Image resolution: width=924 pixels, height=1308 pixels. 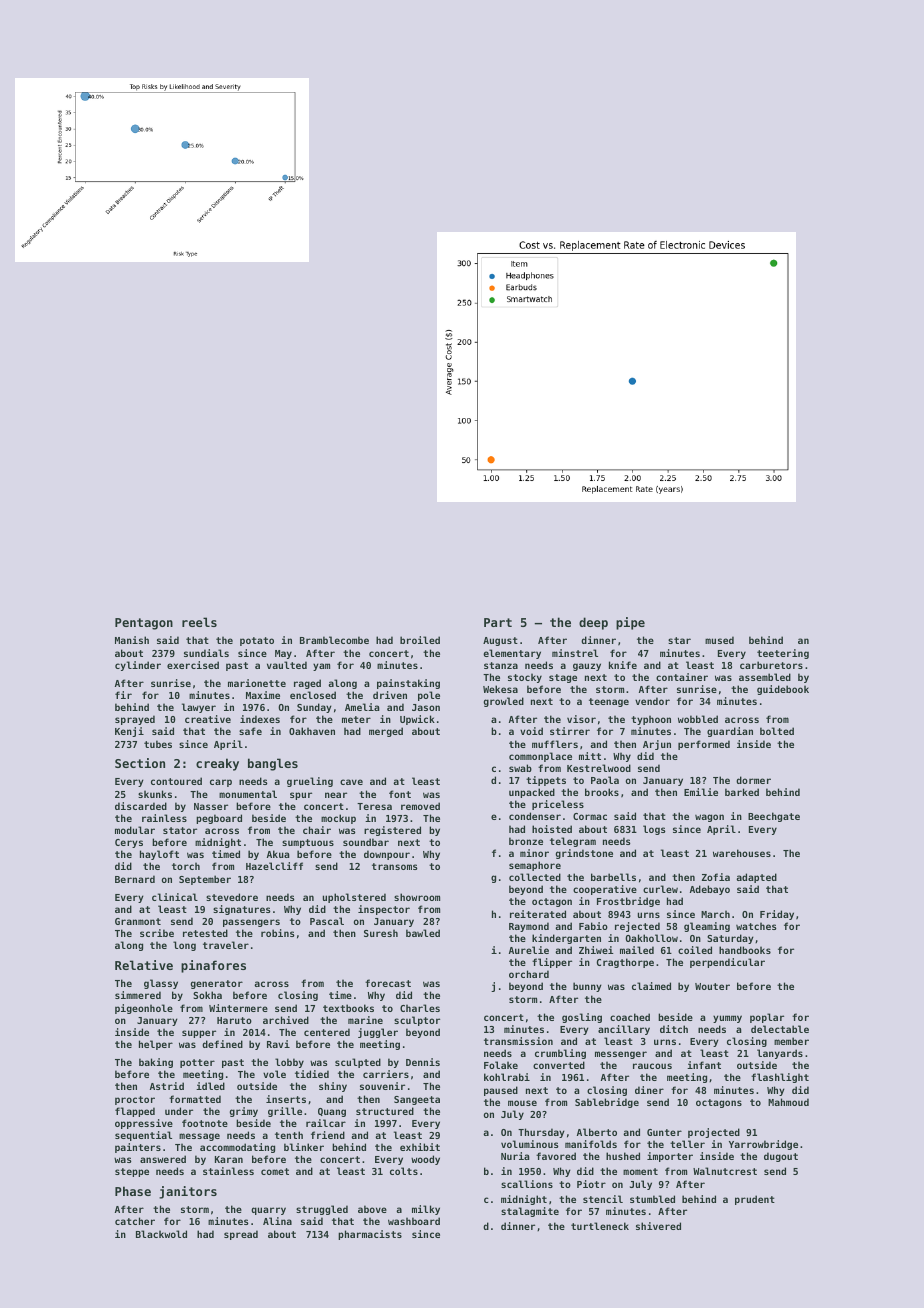 I want to click on font, so click(x=400, y=794).
